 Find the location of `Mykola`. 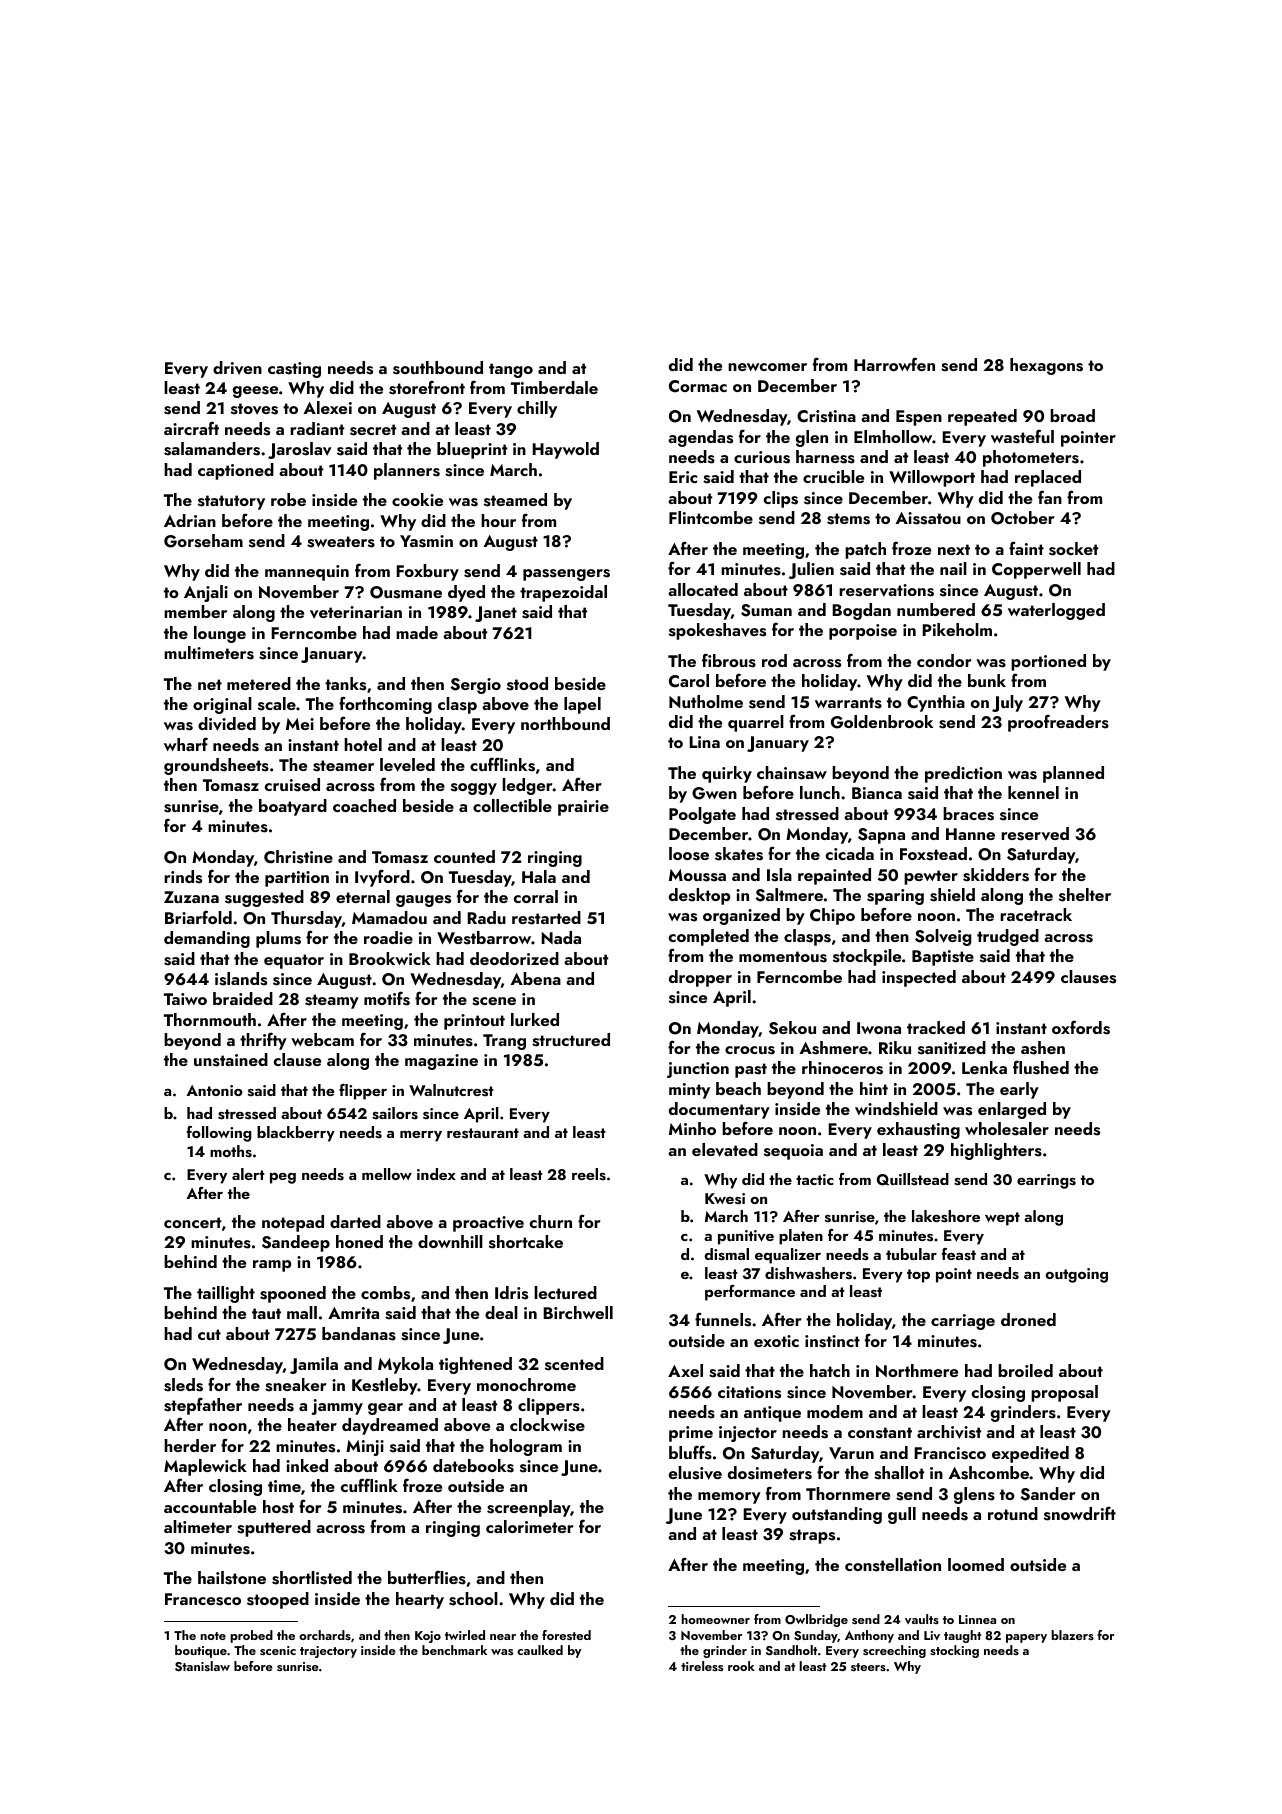

Mykola is located at coordinates (405, 1365).
